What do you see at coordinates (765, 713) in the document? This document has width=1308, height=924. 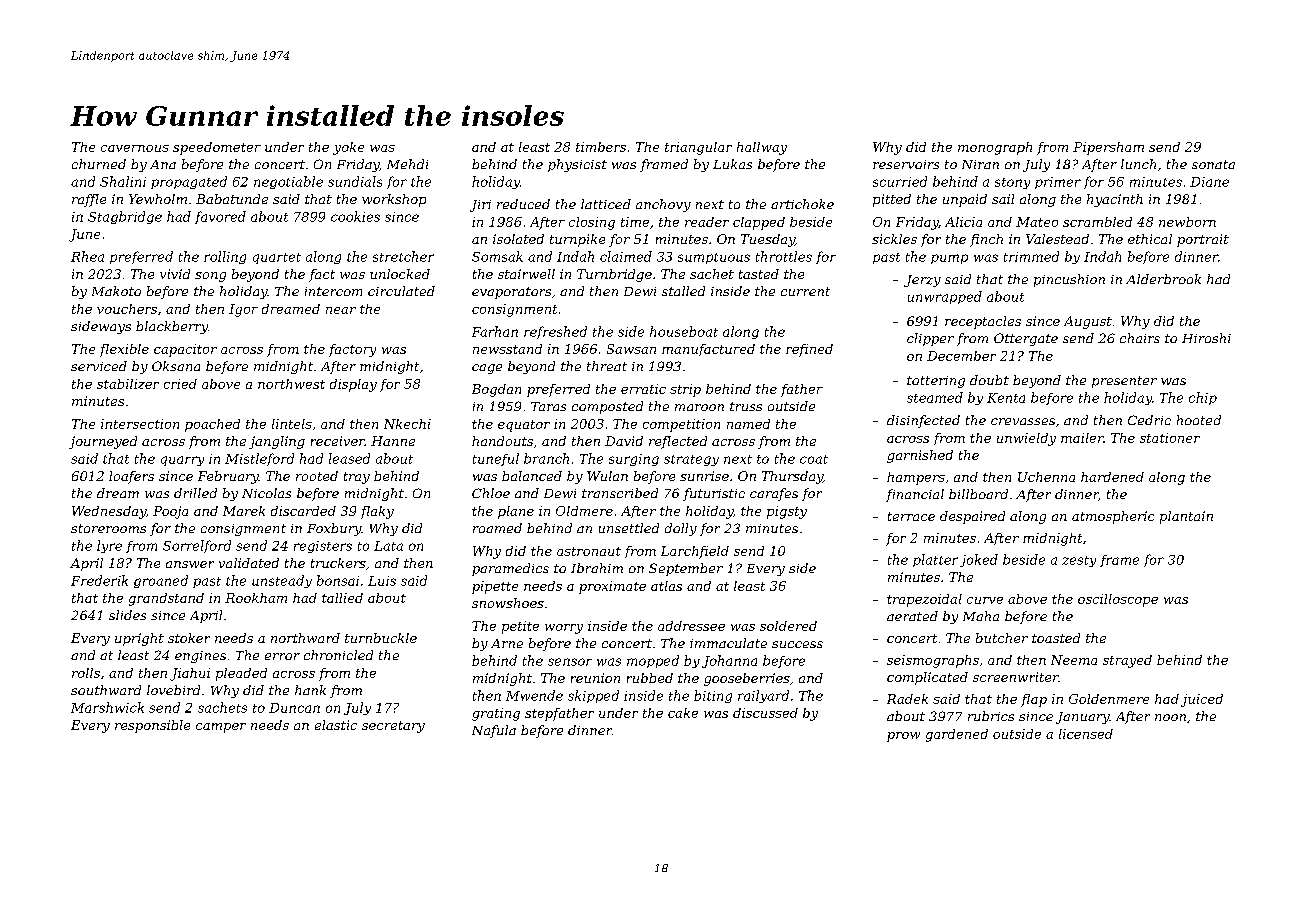 I see `discussed` at bounding box center [765, 713].
